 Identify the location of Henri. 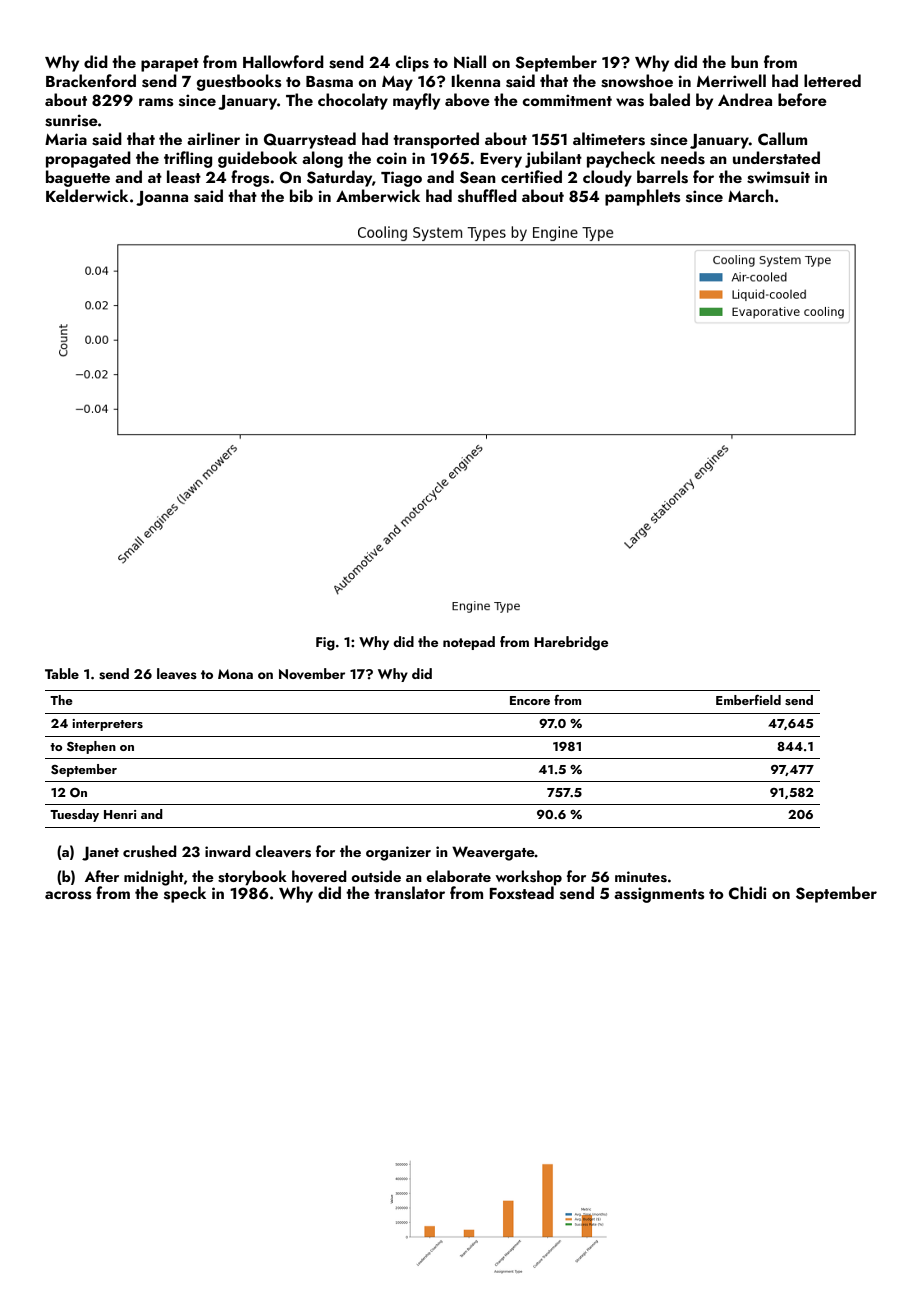
(120, 814).
